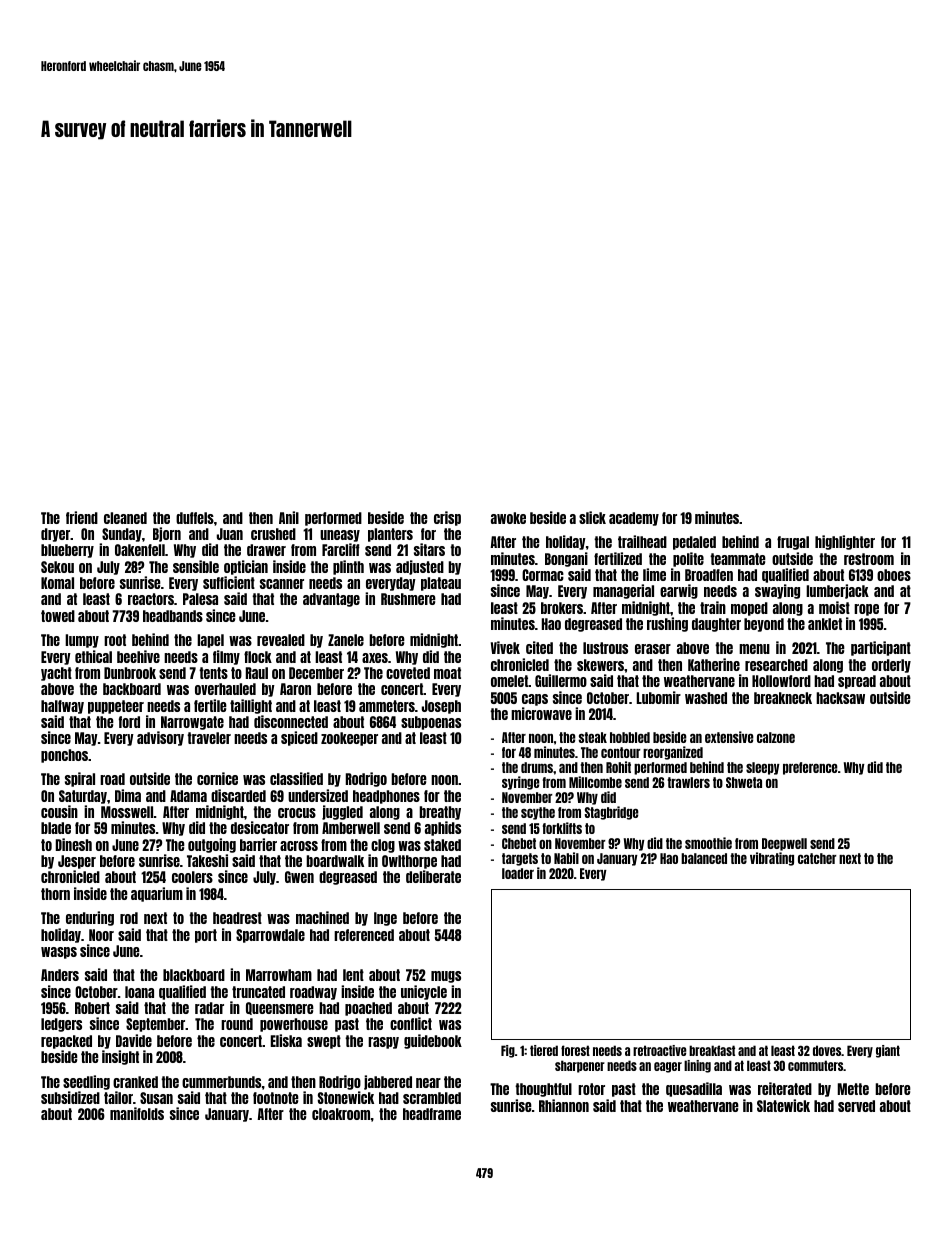  What do you see at coordinates (783, 1105) in the document?
I see `Slatewick` at bounding box center [783, 1105].
